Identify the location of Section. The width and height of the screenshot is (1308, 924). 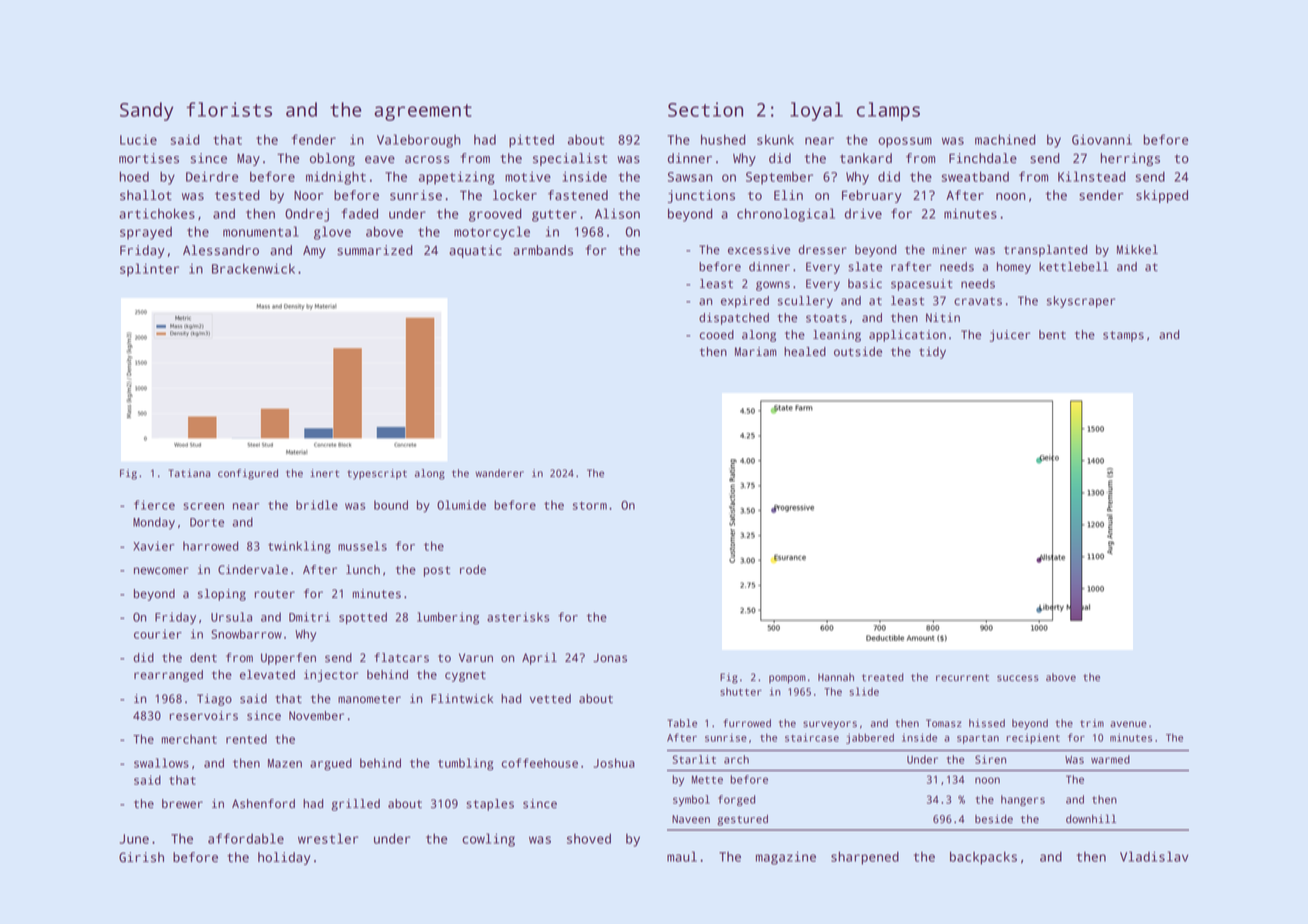
(705, 109).
